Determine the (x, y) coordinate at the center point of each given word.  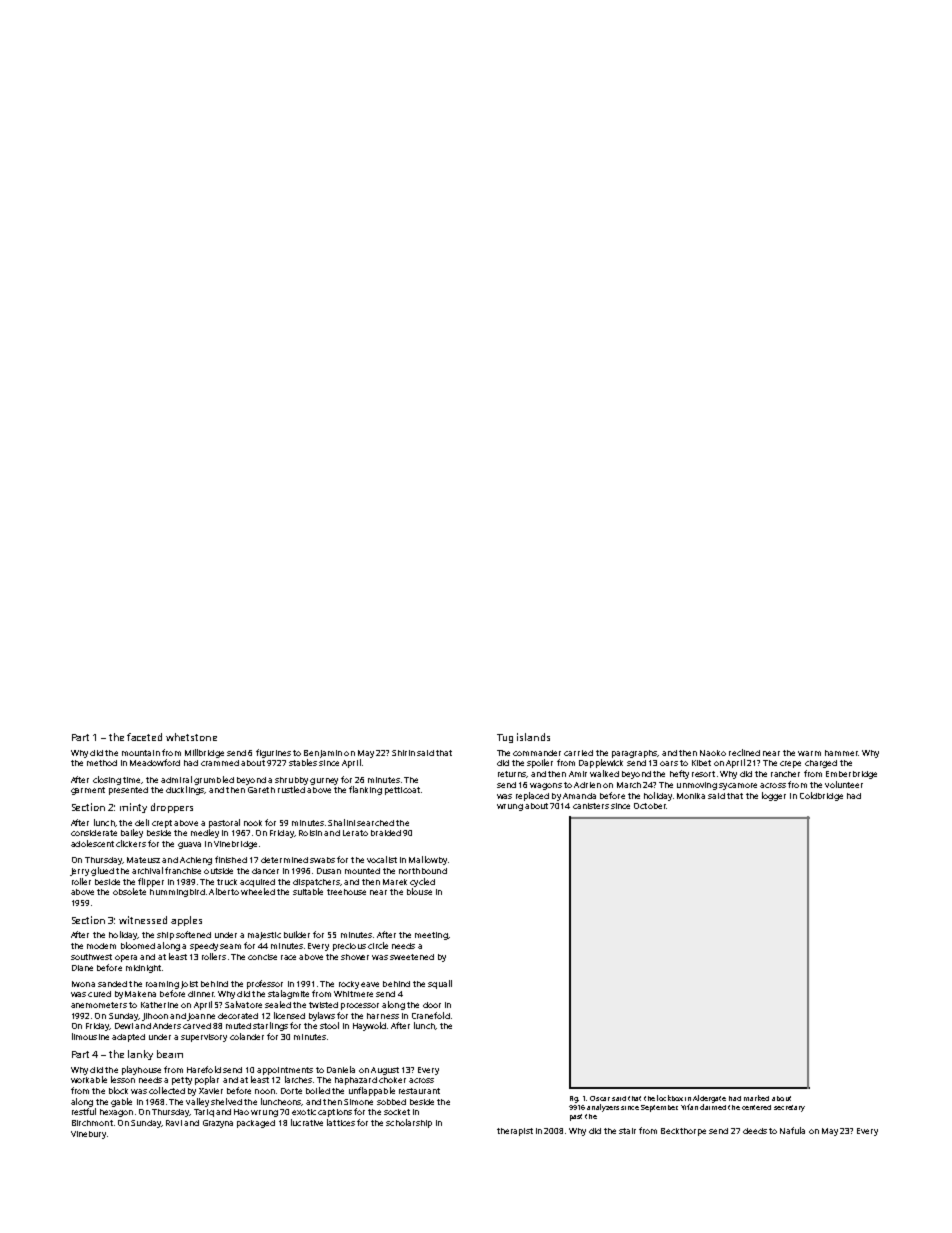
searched (375, 823)
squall (440, 984)
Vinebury (88, 1135)
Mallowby (428, 860)
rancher (785, 774)
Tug (505, 738)
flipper (151, 882)
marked (756, 1098)
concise (262, 957)
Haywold (369, 1026)
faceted (144, 737)
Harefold (204, 1069)
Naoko (713, 753)
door (432, 1005)
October (650, 806)
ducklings (185, 790)
